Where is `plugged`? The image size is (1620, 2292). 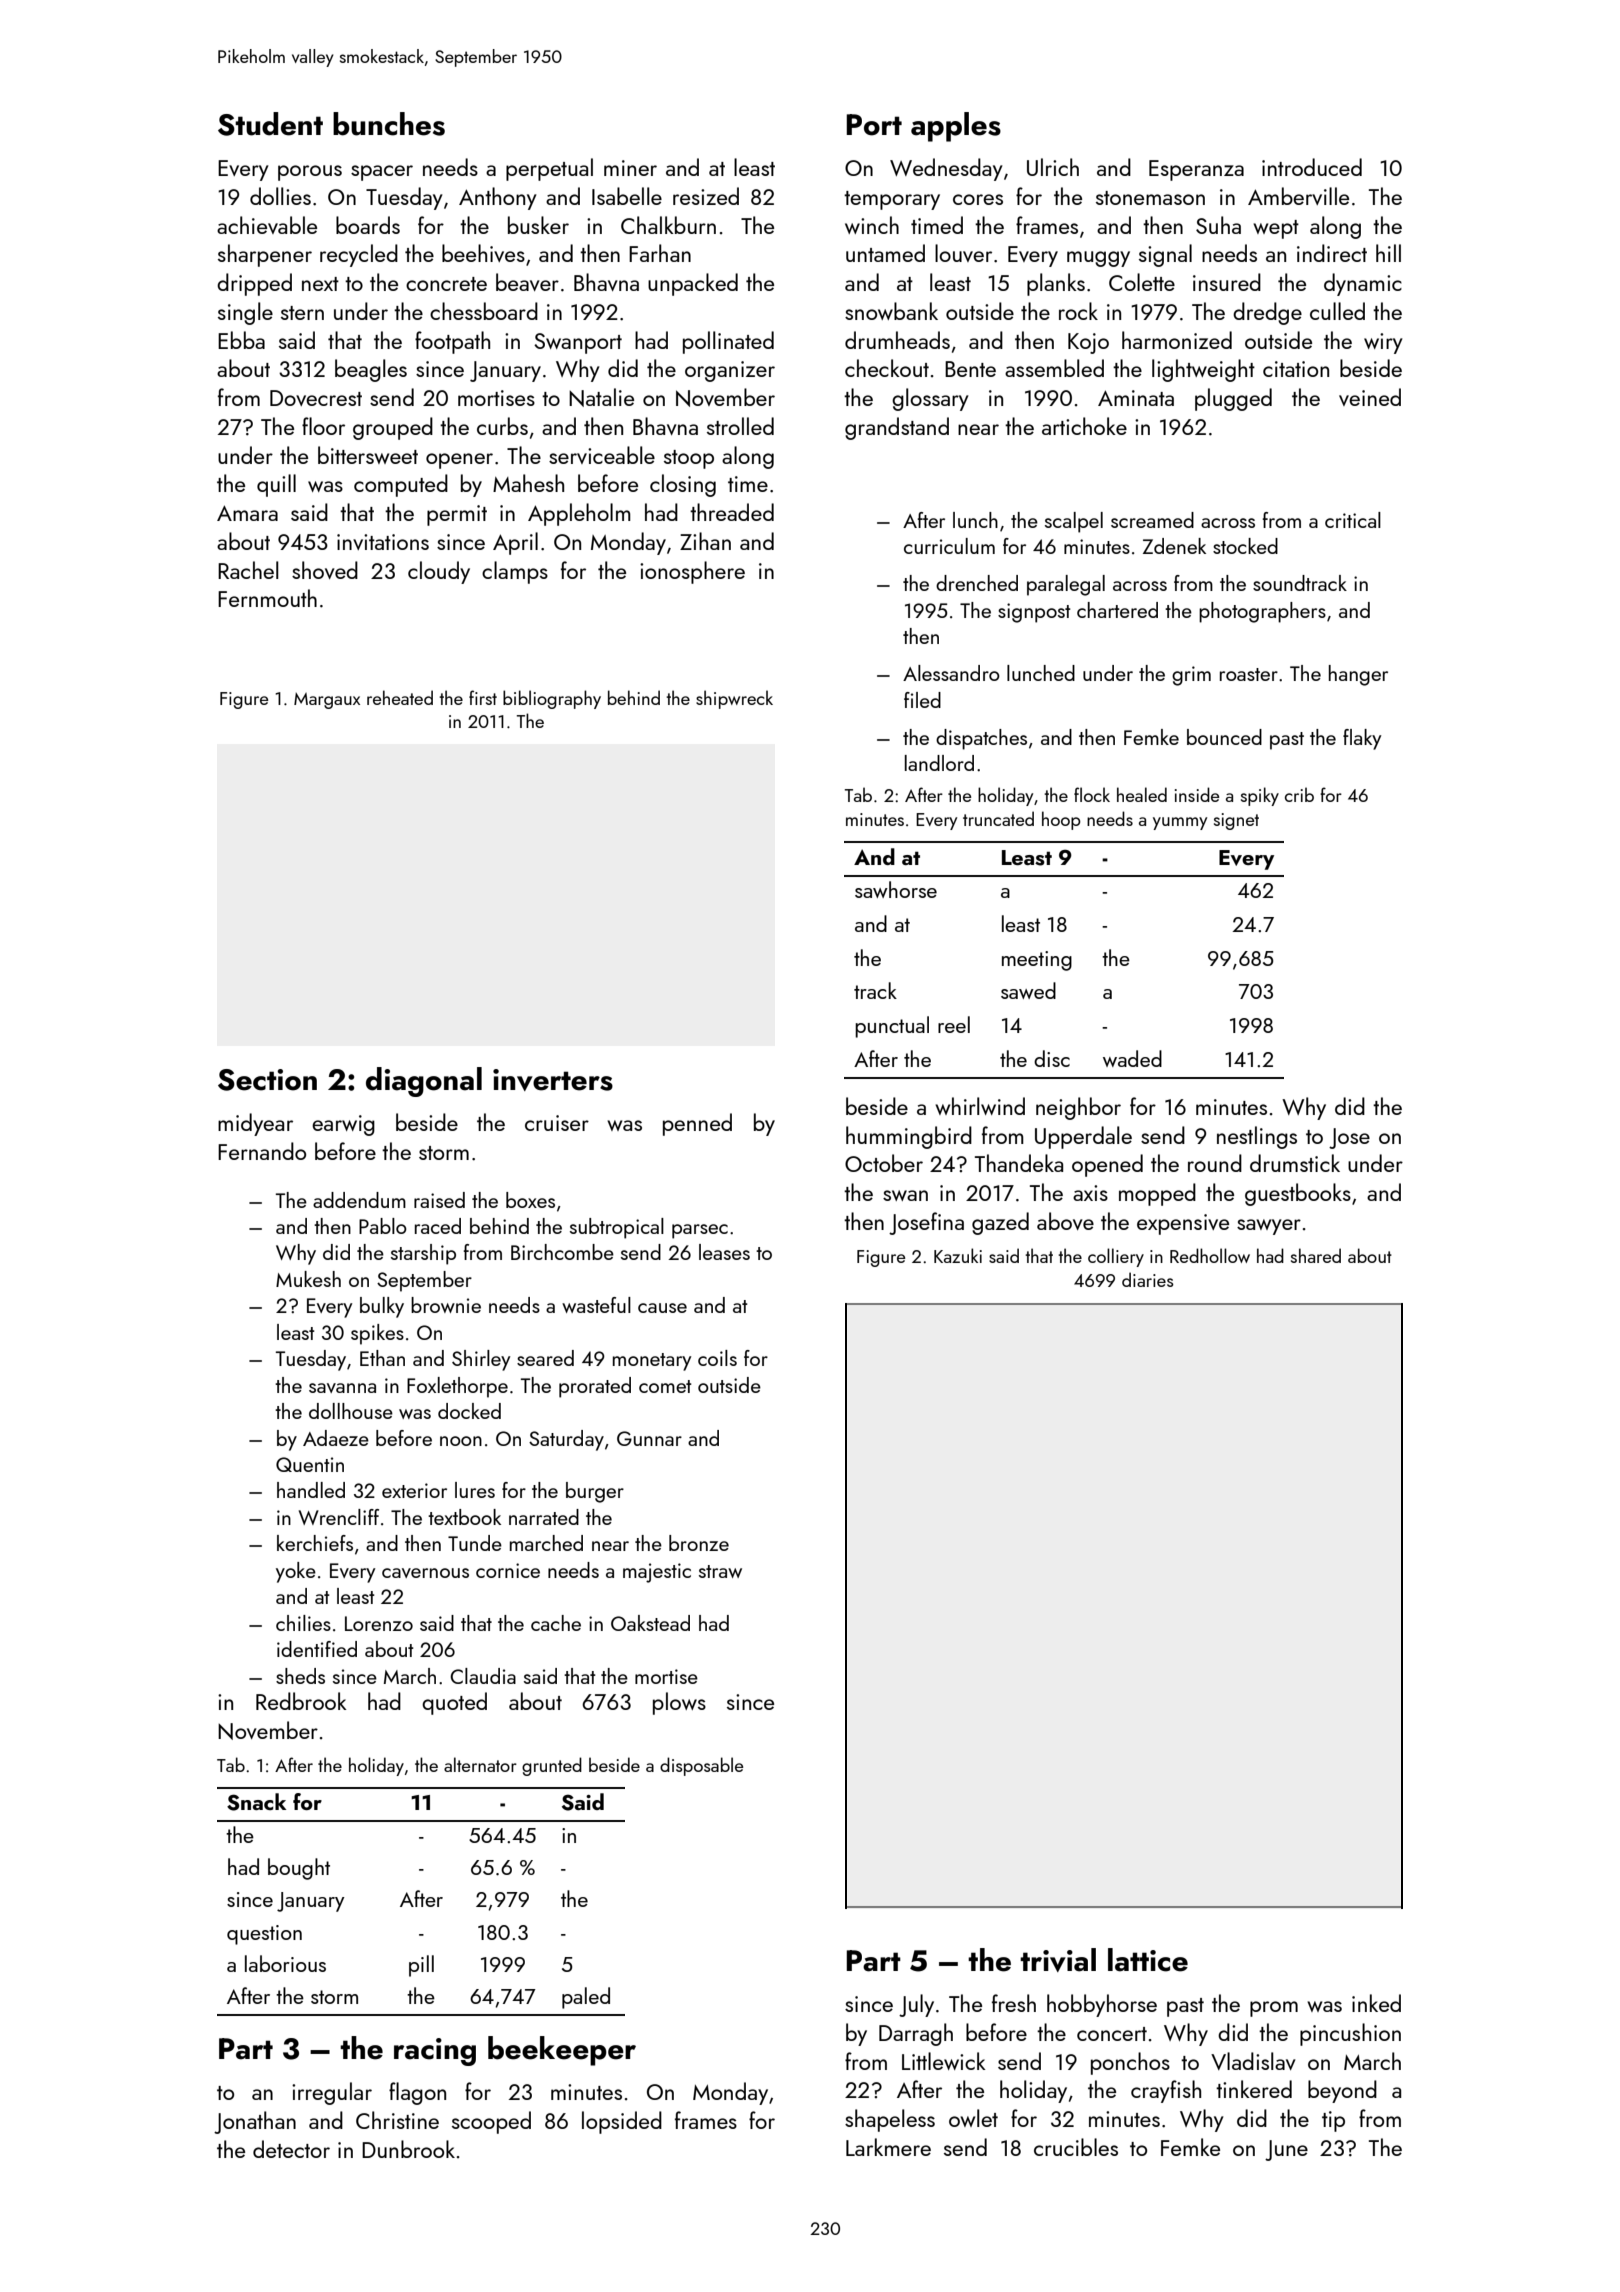
plugged is located at coordinates (1233, 399).
